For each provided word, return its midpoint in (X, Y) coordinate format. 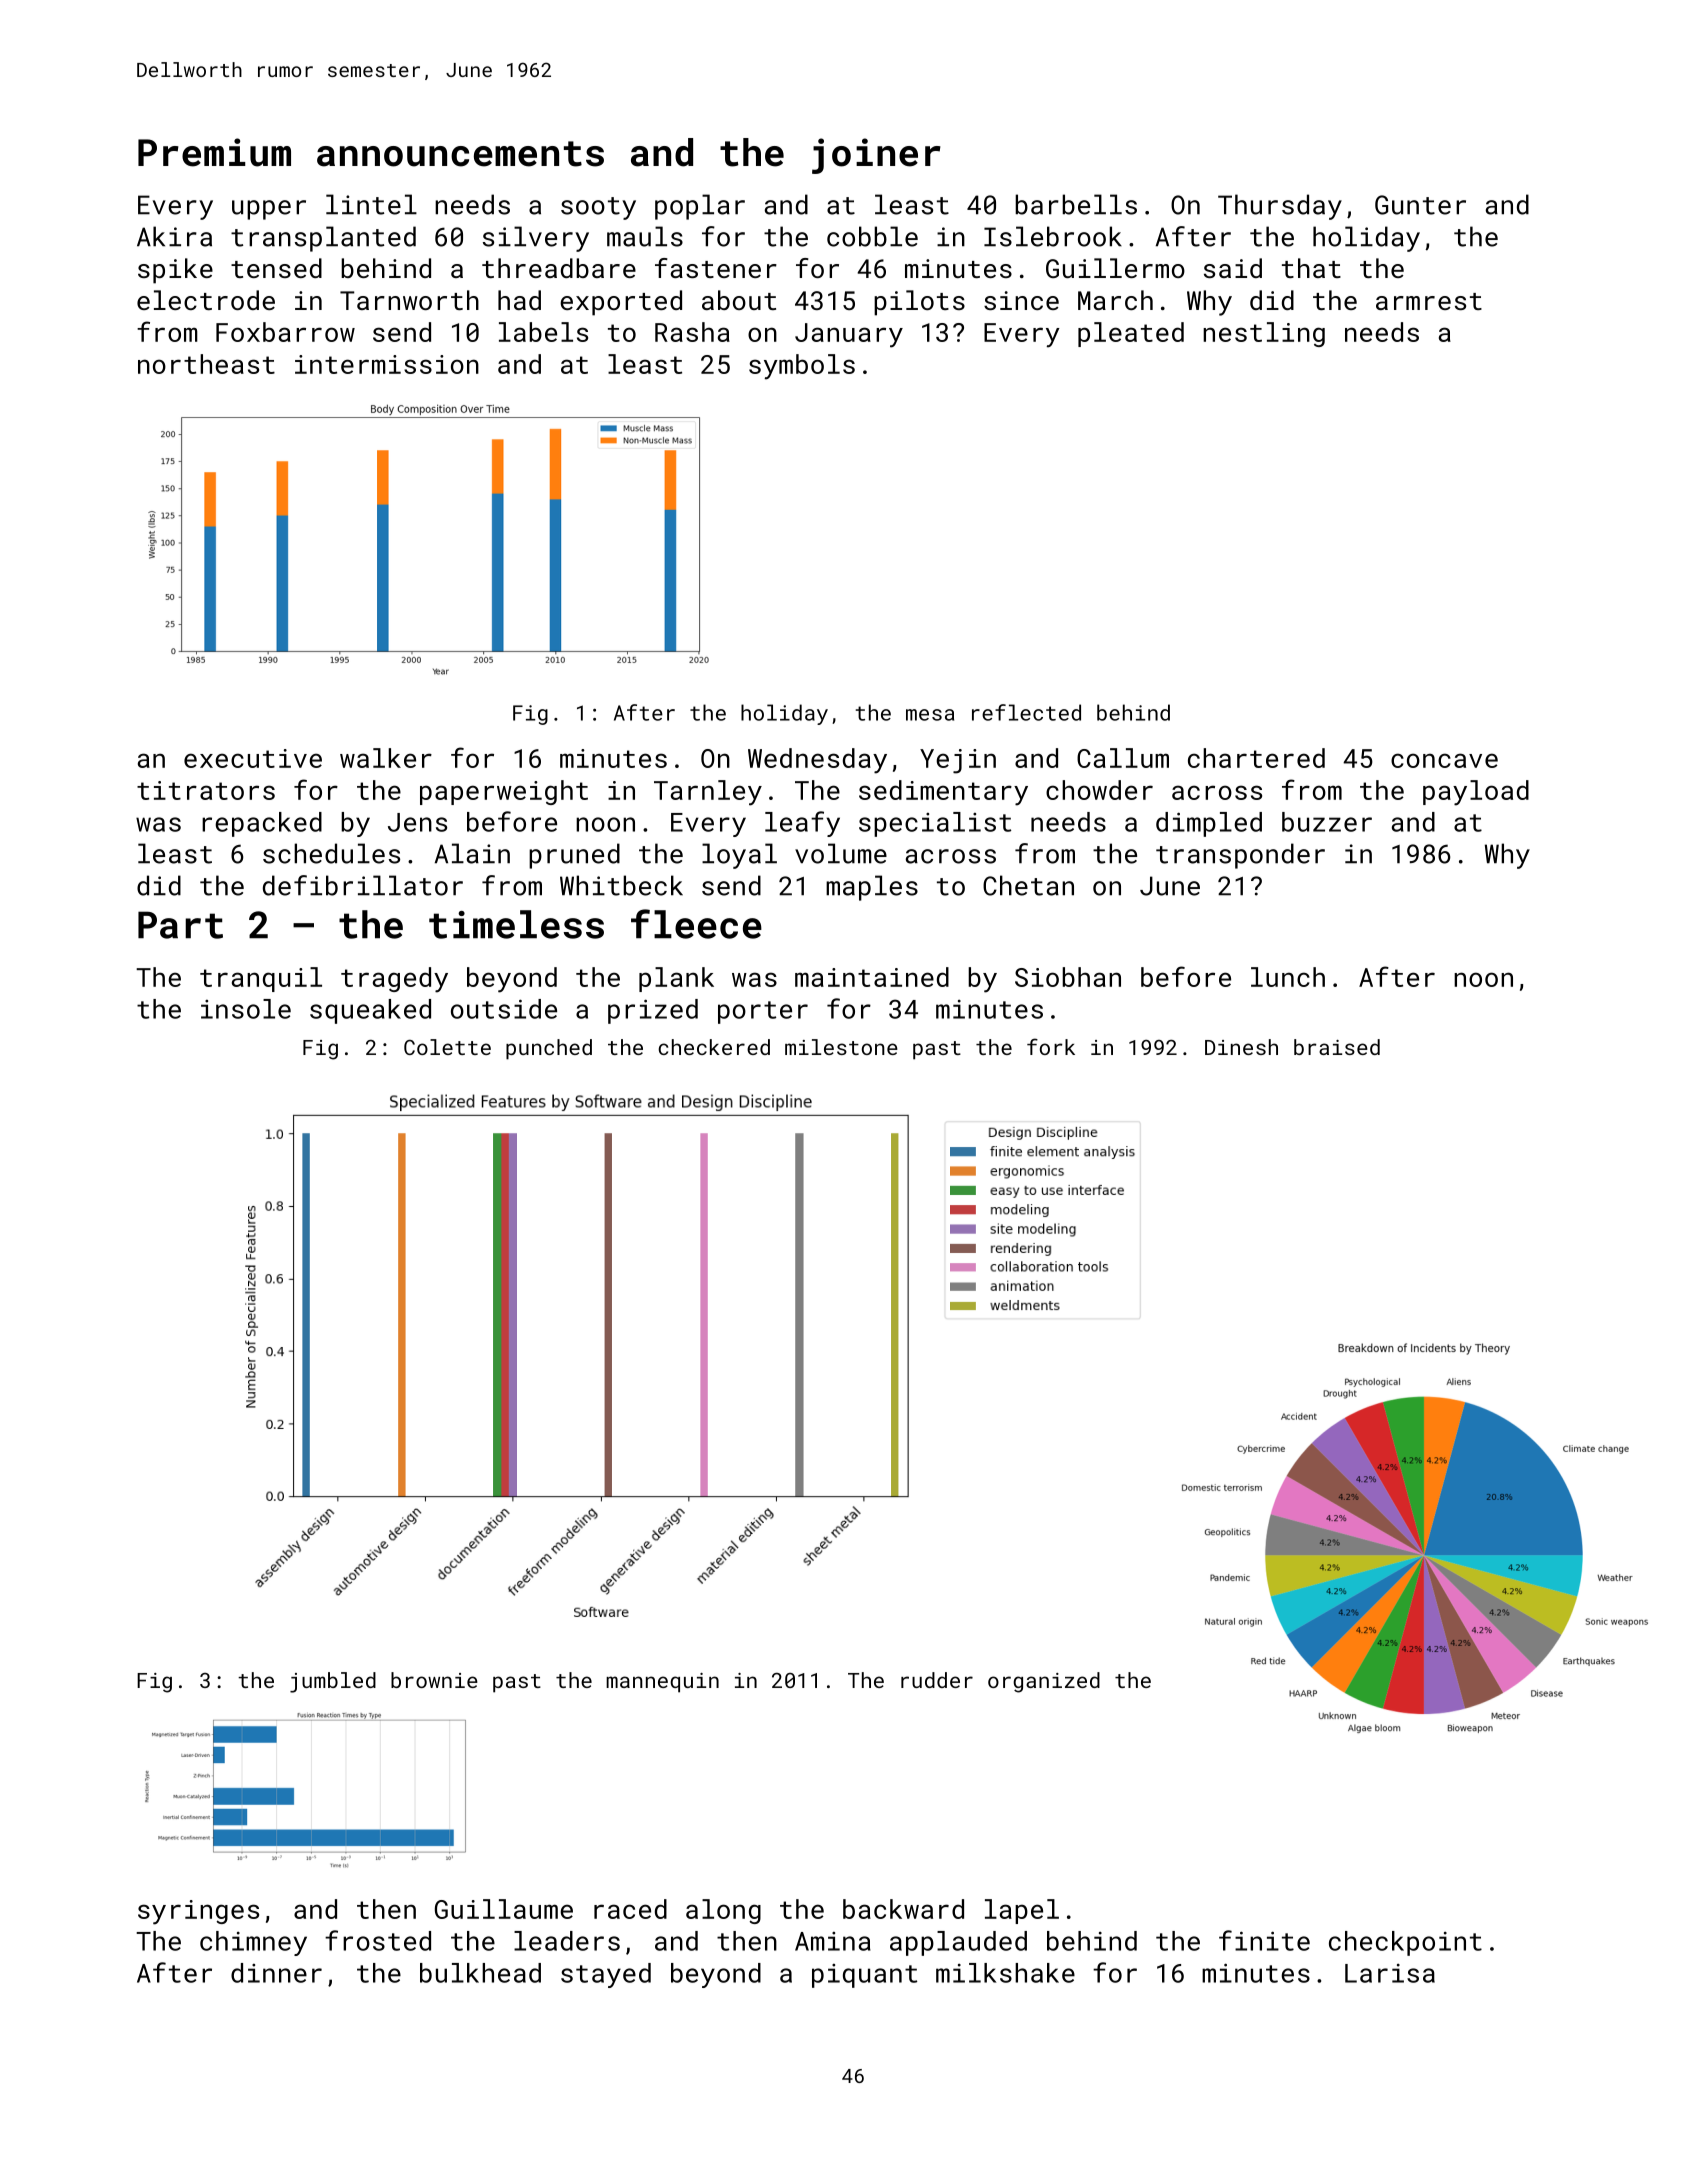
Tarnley (708, 793)
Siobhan (1068, 977)
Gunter (1420, 205)
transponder (1240, 856)
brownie (434, 1680)
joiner (876, 156)
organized (1044, 1682)
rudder (937, 1680)
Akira (174, 236)
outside (504, 1009)
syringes (198, 1912)
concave (1444, 760)
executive (253, 758)
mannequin (662, 1683)
